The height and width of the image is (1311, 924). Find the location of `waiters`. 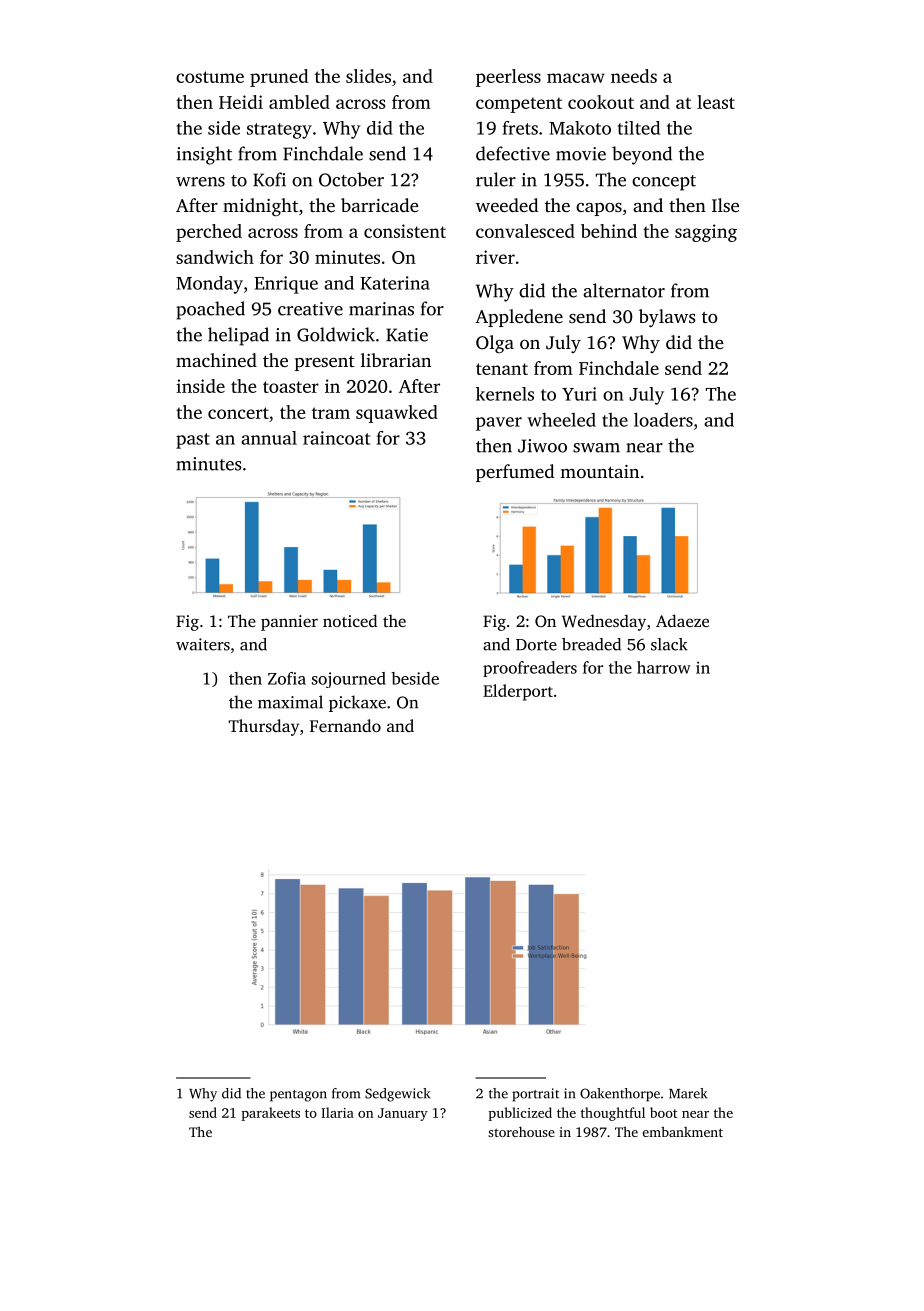

waiters is located at coordinates (203, 644).
